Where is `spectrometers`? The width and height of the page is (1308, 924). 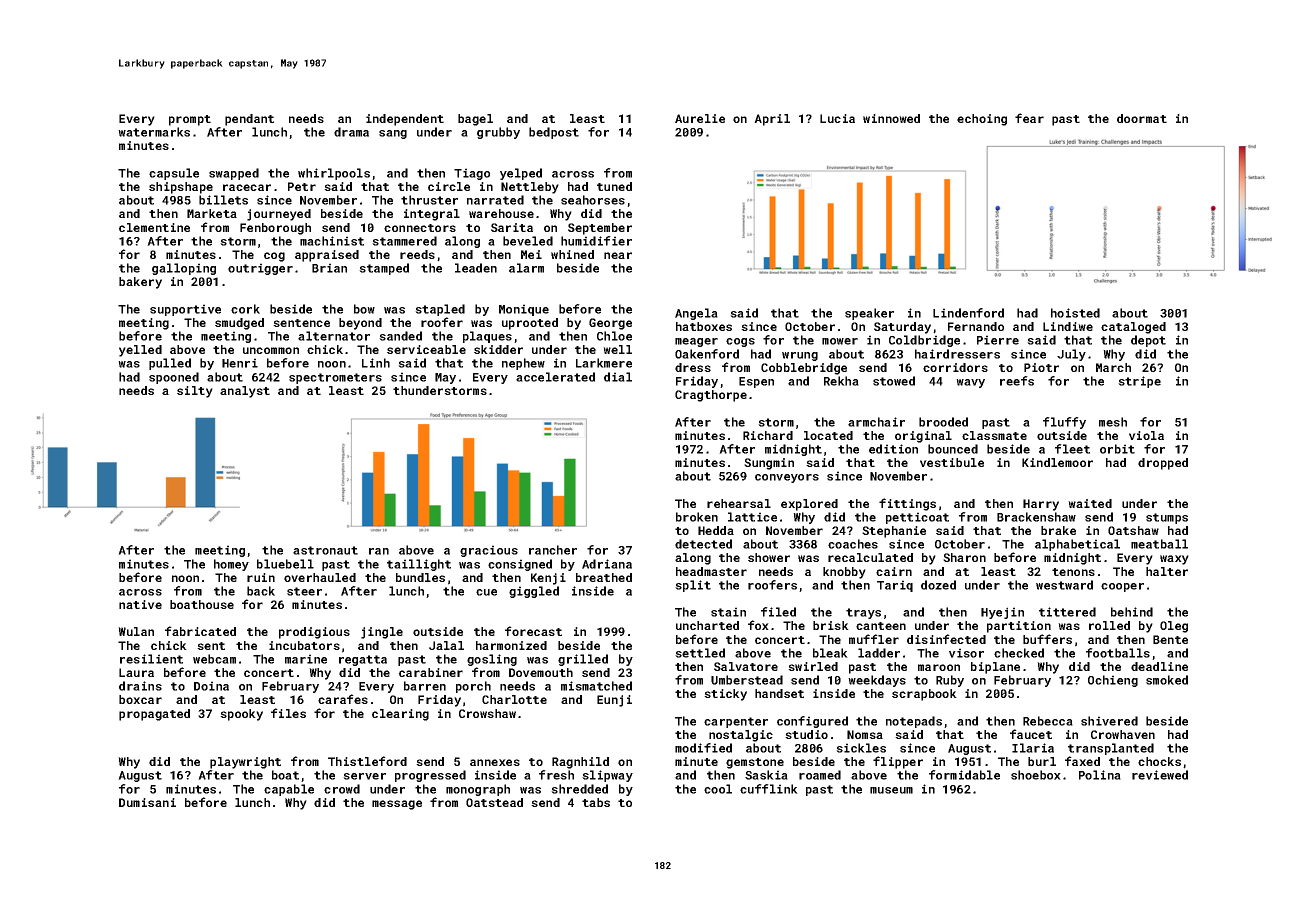
spectrometers is located at coordinates (335, 378).
